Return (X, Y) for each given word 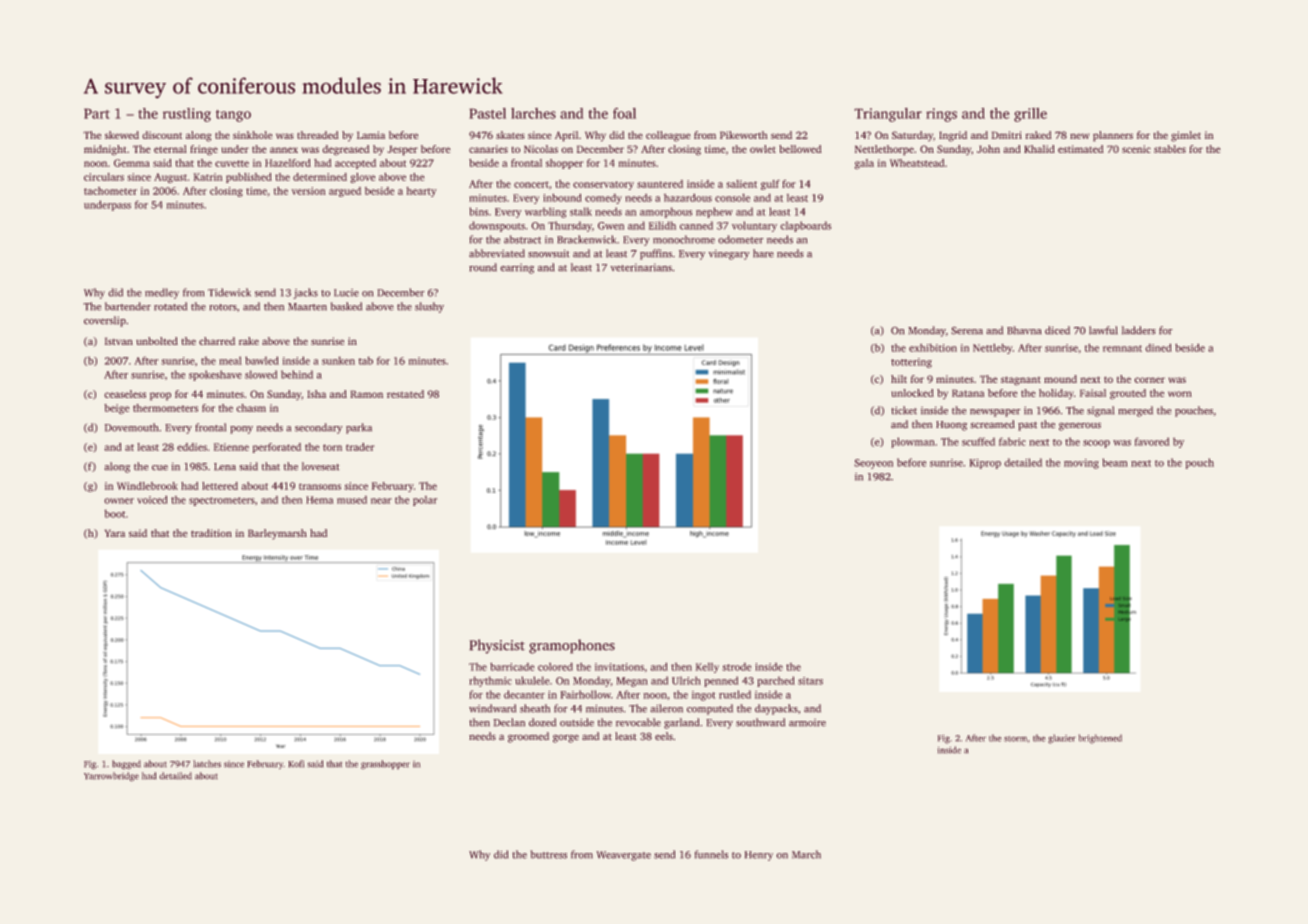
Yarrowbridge (111, 777)
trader (360, 447)
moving (1081, 464)
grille (1030, 115)
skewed (122, 135)
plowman (913, 442)
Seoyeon (873, 464)
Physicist (497, 646)
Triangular (888, 115)
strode (736, 667)
